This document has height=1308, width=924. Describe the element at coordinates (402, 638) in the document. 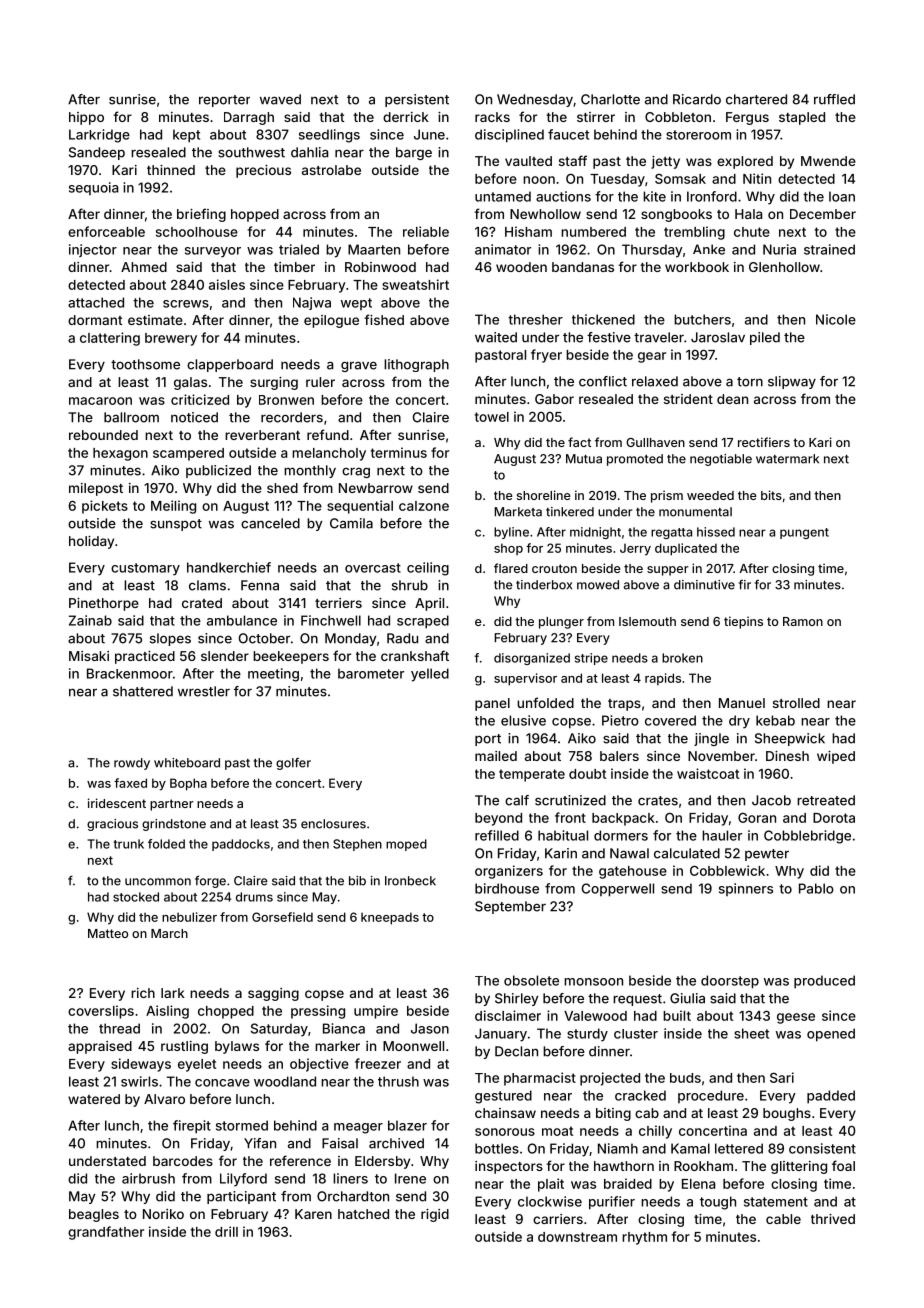

I see `Radu` at that location.
